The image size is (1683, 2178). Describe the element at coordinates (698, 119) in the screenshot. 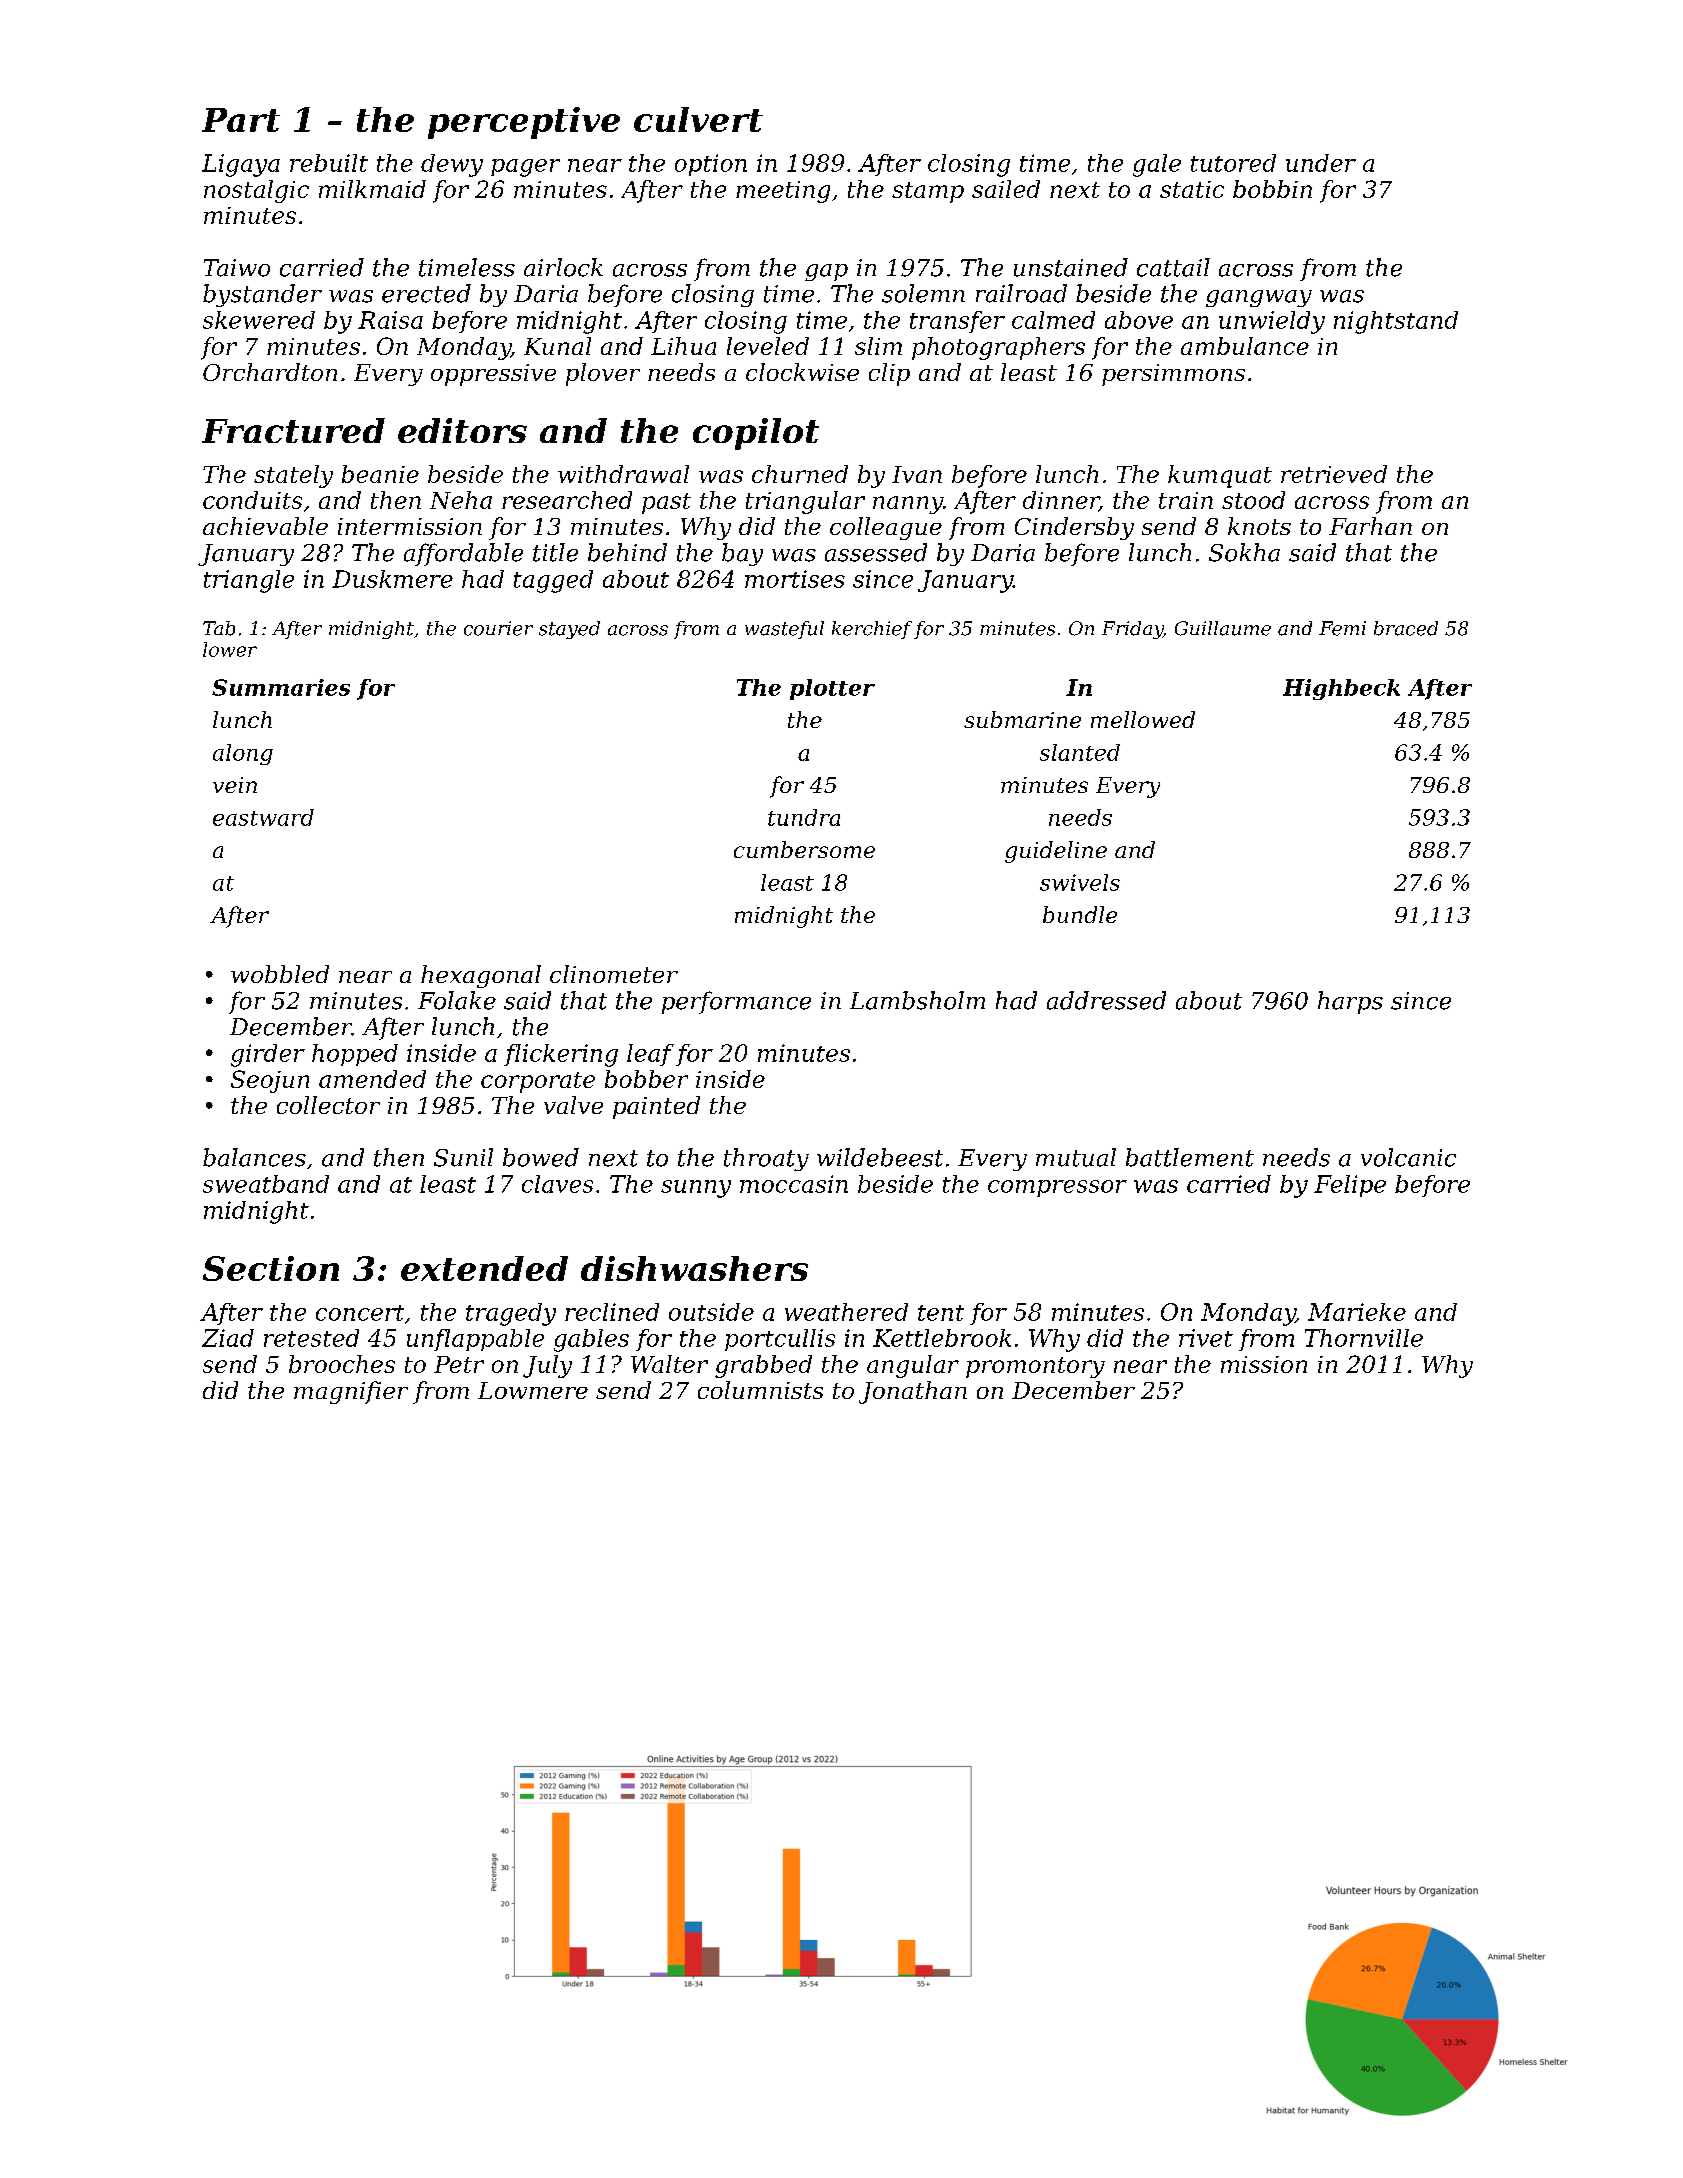

I see `culvert` at that location.
